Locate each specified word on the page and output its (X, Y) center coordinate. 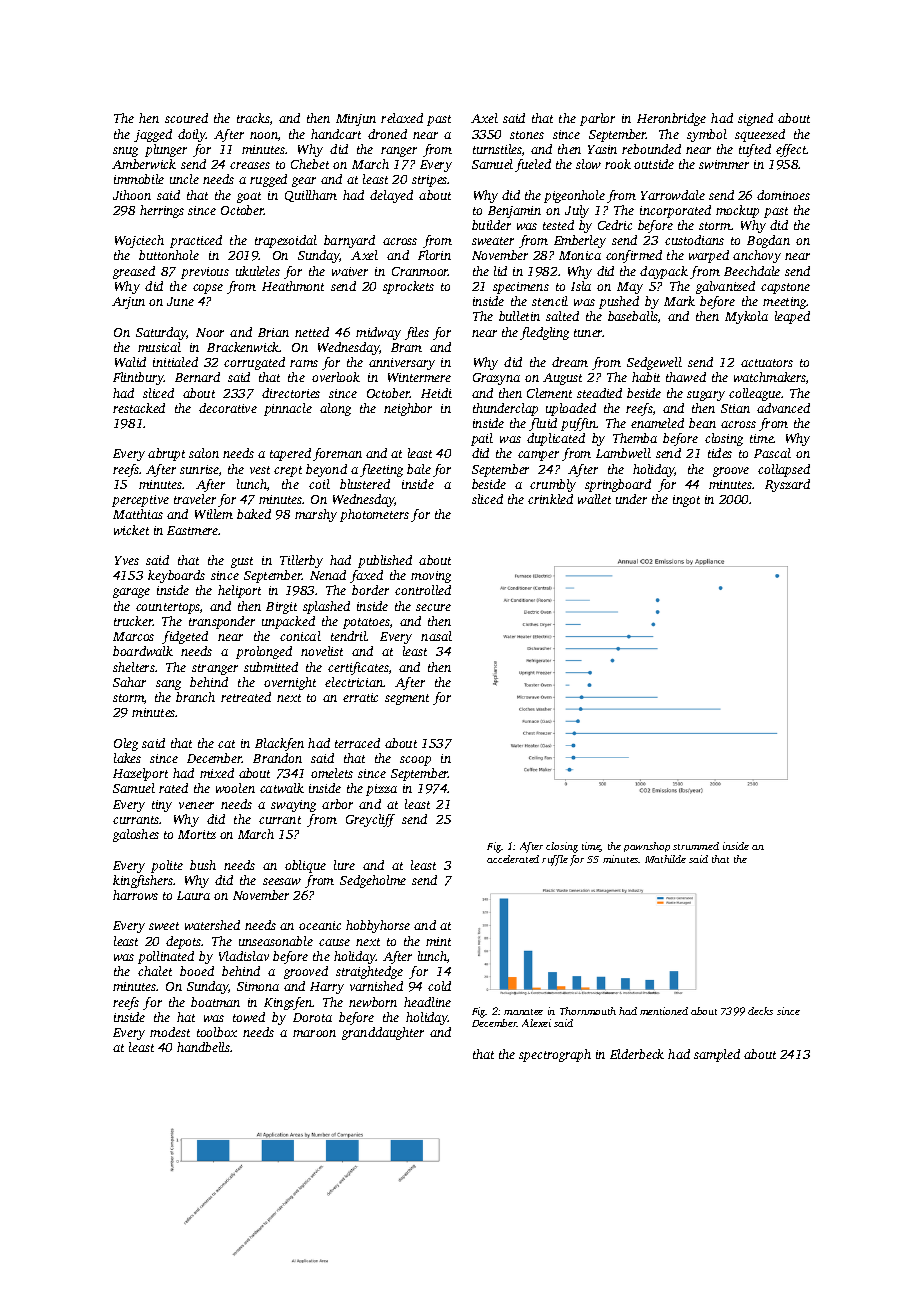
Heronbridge (671, 119)
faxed (366, 576)
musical (159, 347)
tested (558, 225)
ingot (686, 501)
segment (407, 699)
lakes (127, 758)
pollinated (166, 957)
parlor (597, 119)
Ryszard (787, 485)
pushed (619, 302)
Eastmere (193, 530)
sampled (717, 1055)
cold (439, 986)
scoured (186, 118)
